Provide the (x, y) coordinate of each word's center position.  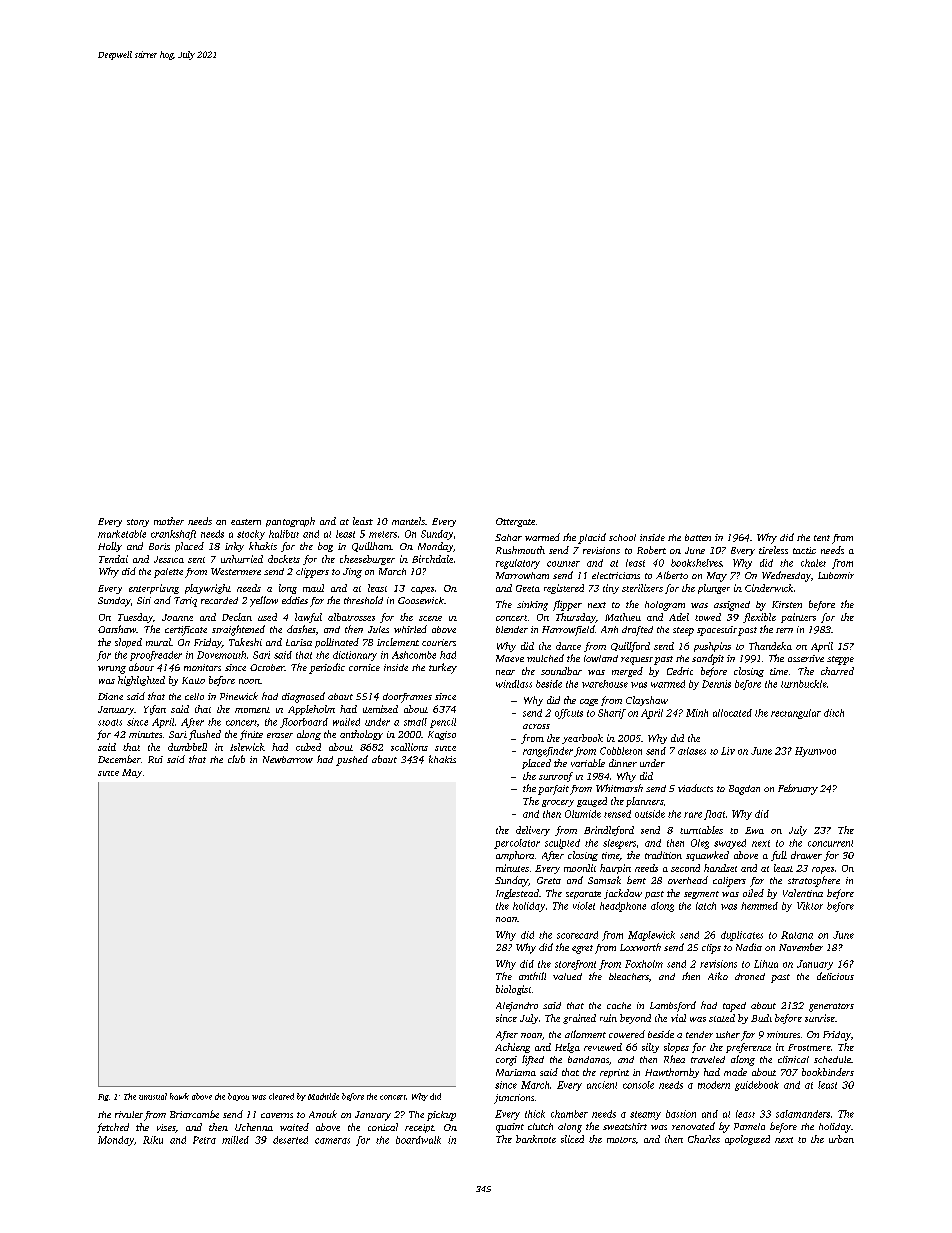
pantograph (290, 522)
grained (579, 1019)
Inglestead (517, 894)
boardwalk (418, 1140)
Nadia (749, 947)
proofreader (156, 656)
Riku (153, 1140)
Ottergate (515, 522)
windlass (514, 684)
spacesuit (717, 631)
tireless (773, 550)
